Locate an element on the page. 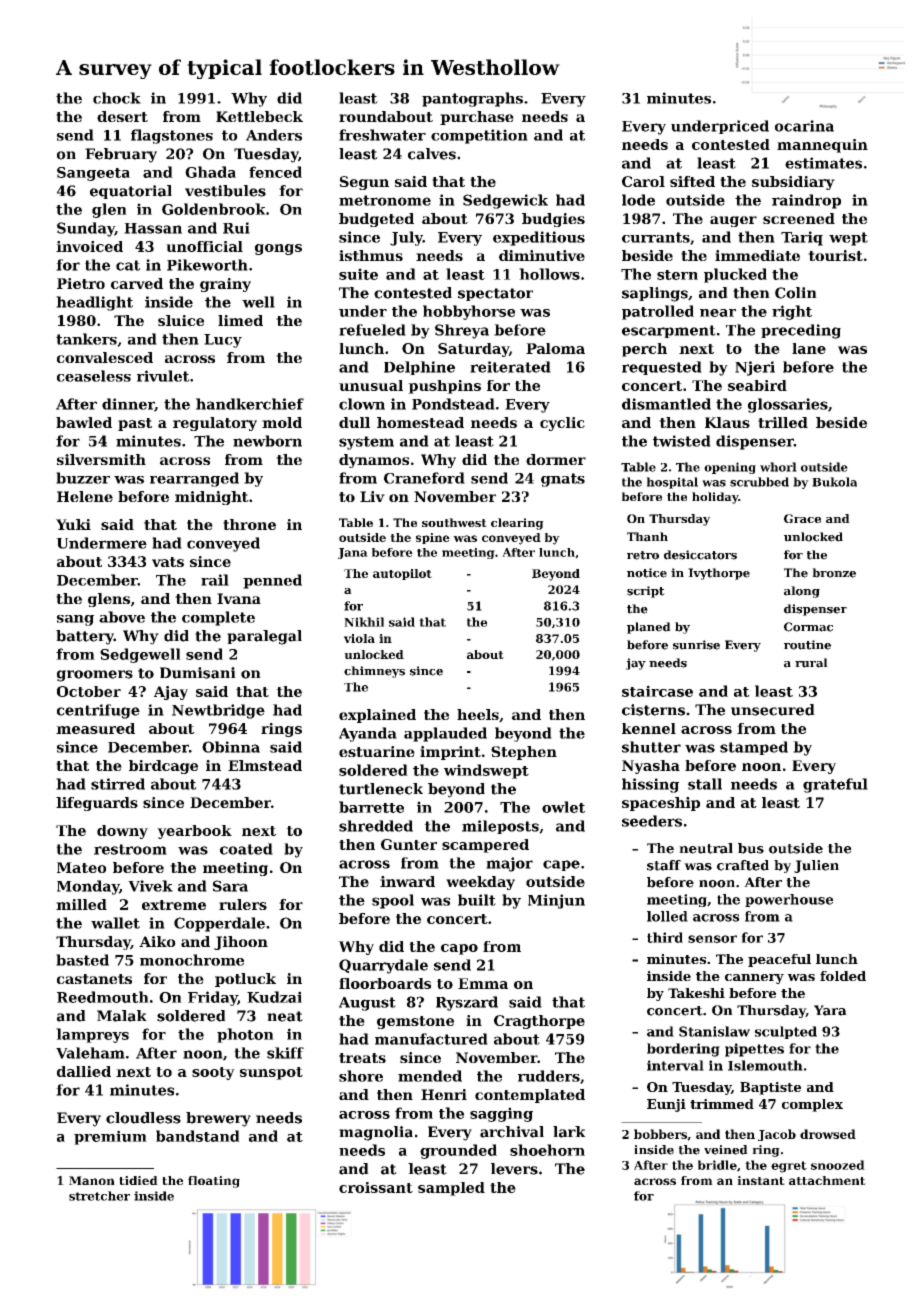  peaceful is located at coordinates (779, 960).
